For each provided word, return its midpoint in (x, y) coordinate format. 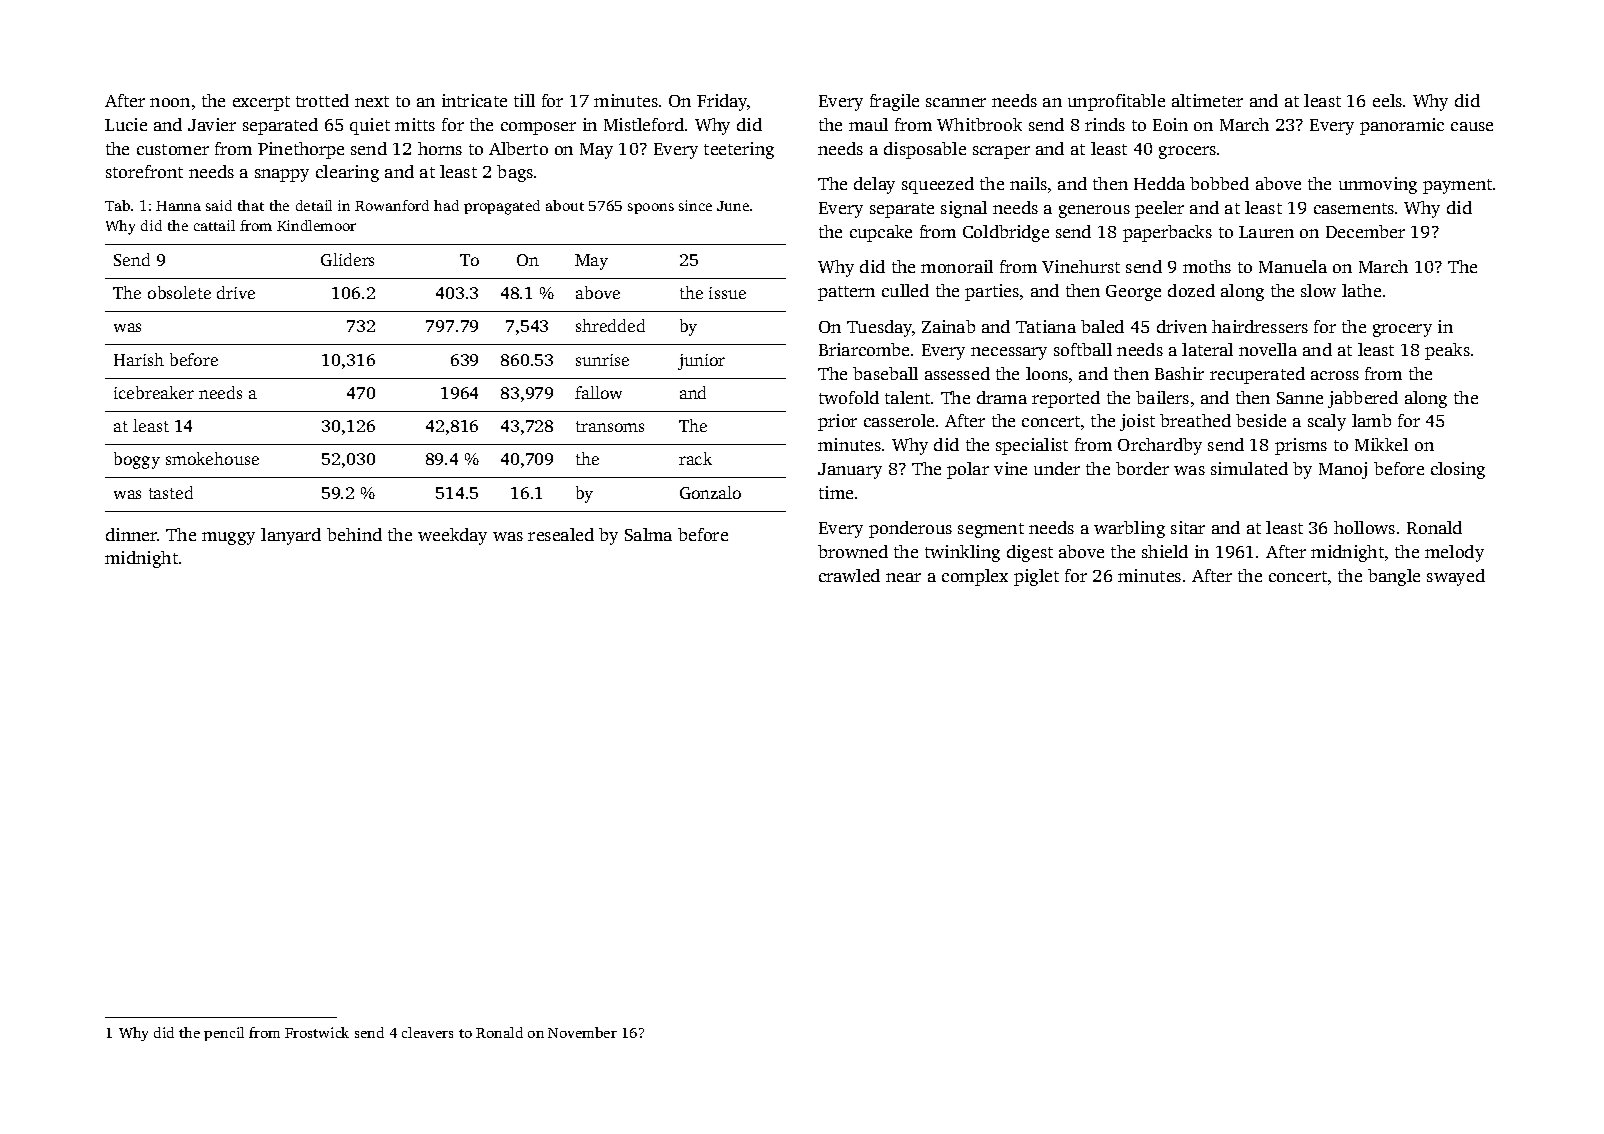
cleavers (427, 1032)
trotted (322, 100)
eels (1387, 100)
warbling (1129, 529)
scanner (956, 102)
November (582, 1032)
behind (354, 534)
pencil (224, 1034)
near (903, 577)
